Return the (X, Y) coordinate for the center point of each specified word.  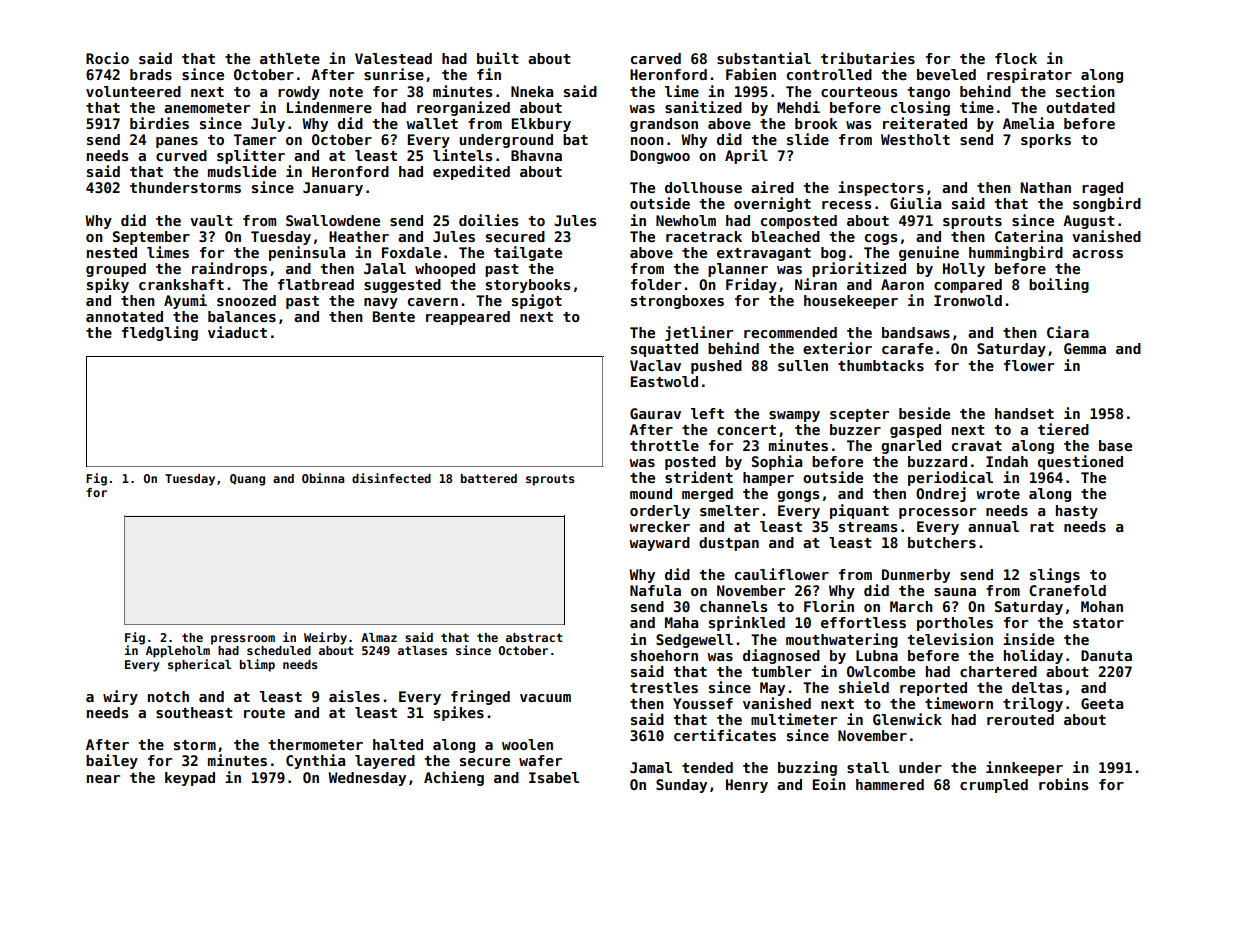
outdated (1080, 107)
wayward (659, 544)
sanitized (703, 107)
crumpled (994, 786)
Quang (247, 480)
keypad (190, 779)
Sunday (681, 786)
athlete (290, 58)
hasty (1077, 512)
